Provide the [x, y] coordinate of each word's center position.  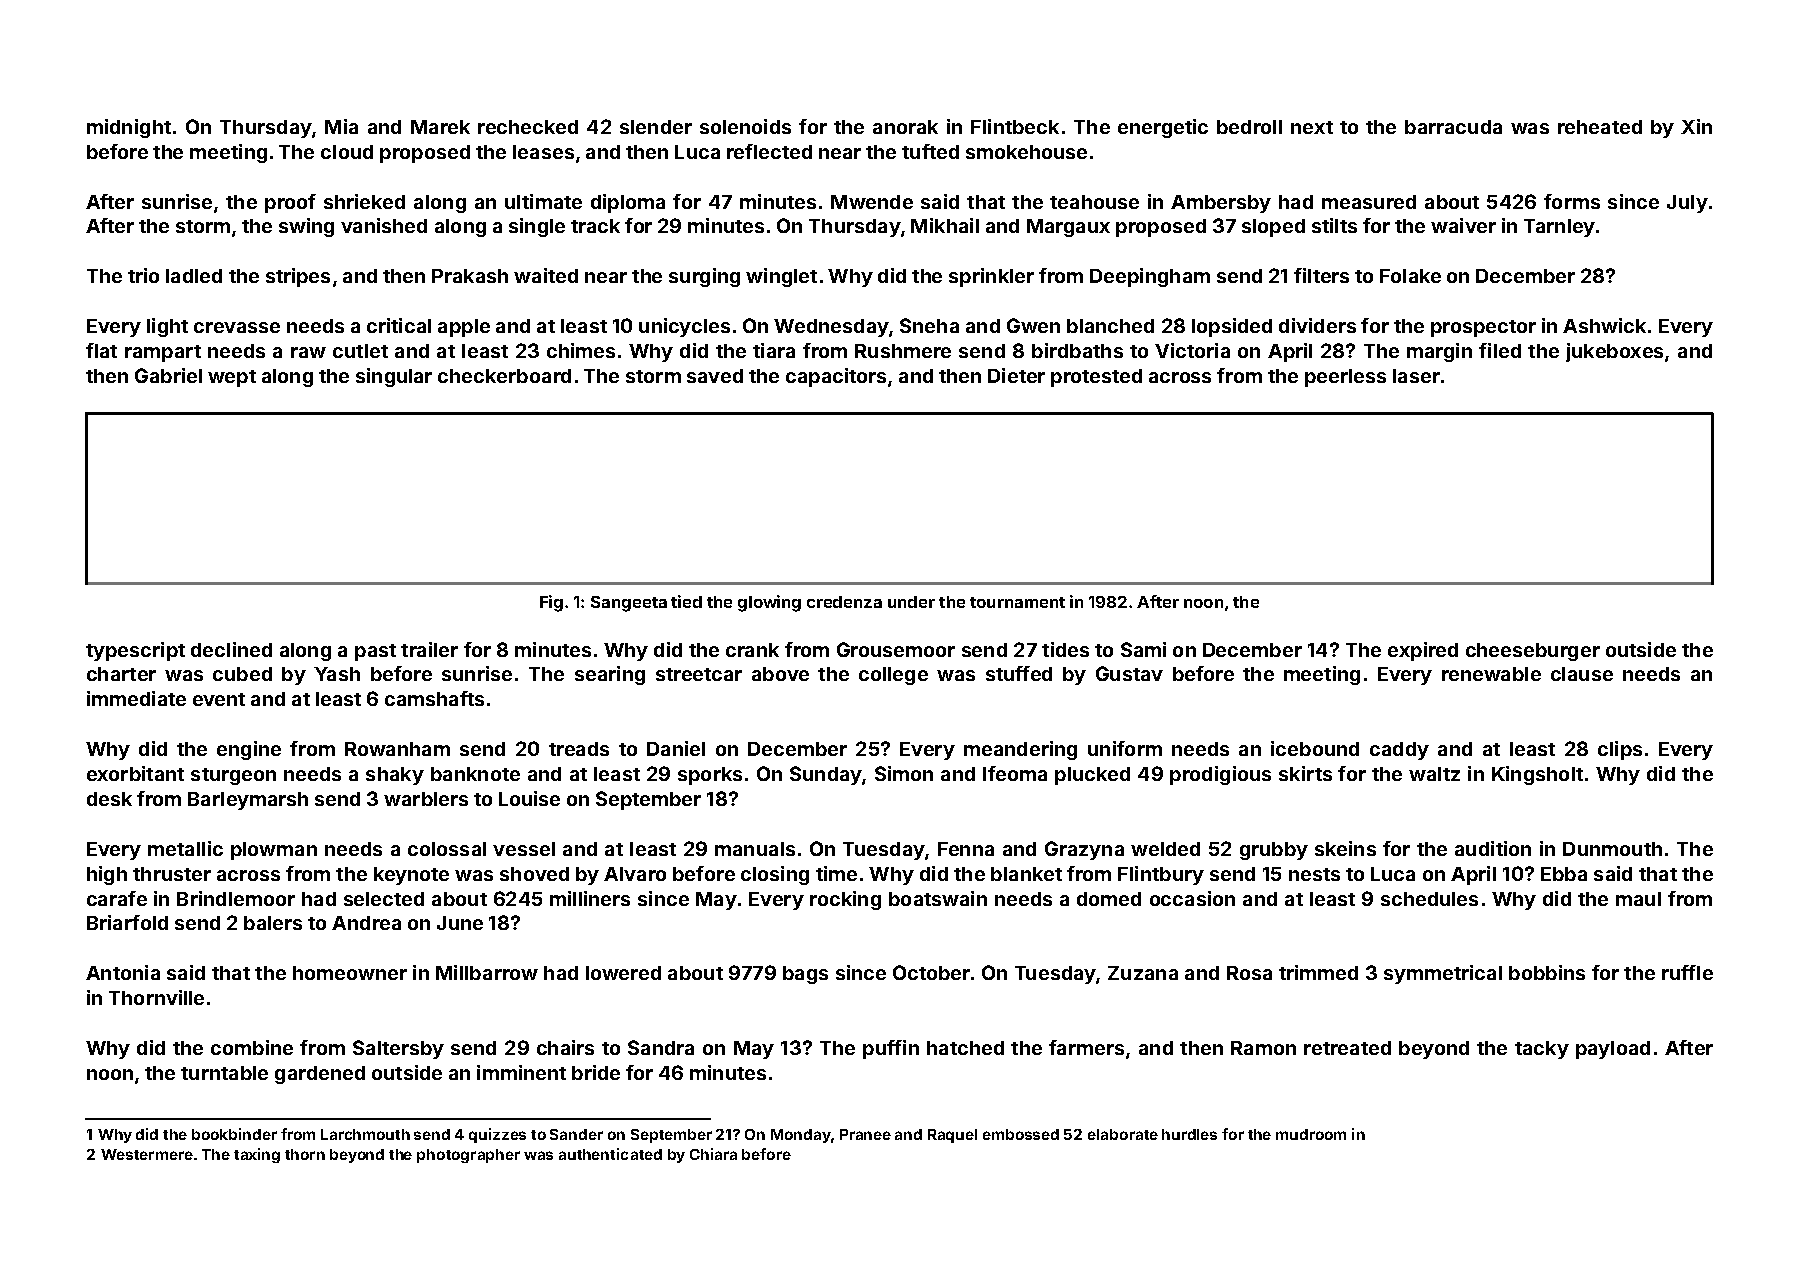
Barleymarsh [248, 801]
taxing [257, 1155]
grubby [1274, 851]
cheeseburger [1533, 652]
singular [394, 377]
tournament [1017, 602]
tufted [930, 151]
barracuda [1453, 127]
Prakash [470, 276]
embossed [1021, 1134]
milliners [590, 898]
